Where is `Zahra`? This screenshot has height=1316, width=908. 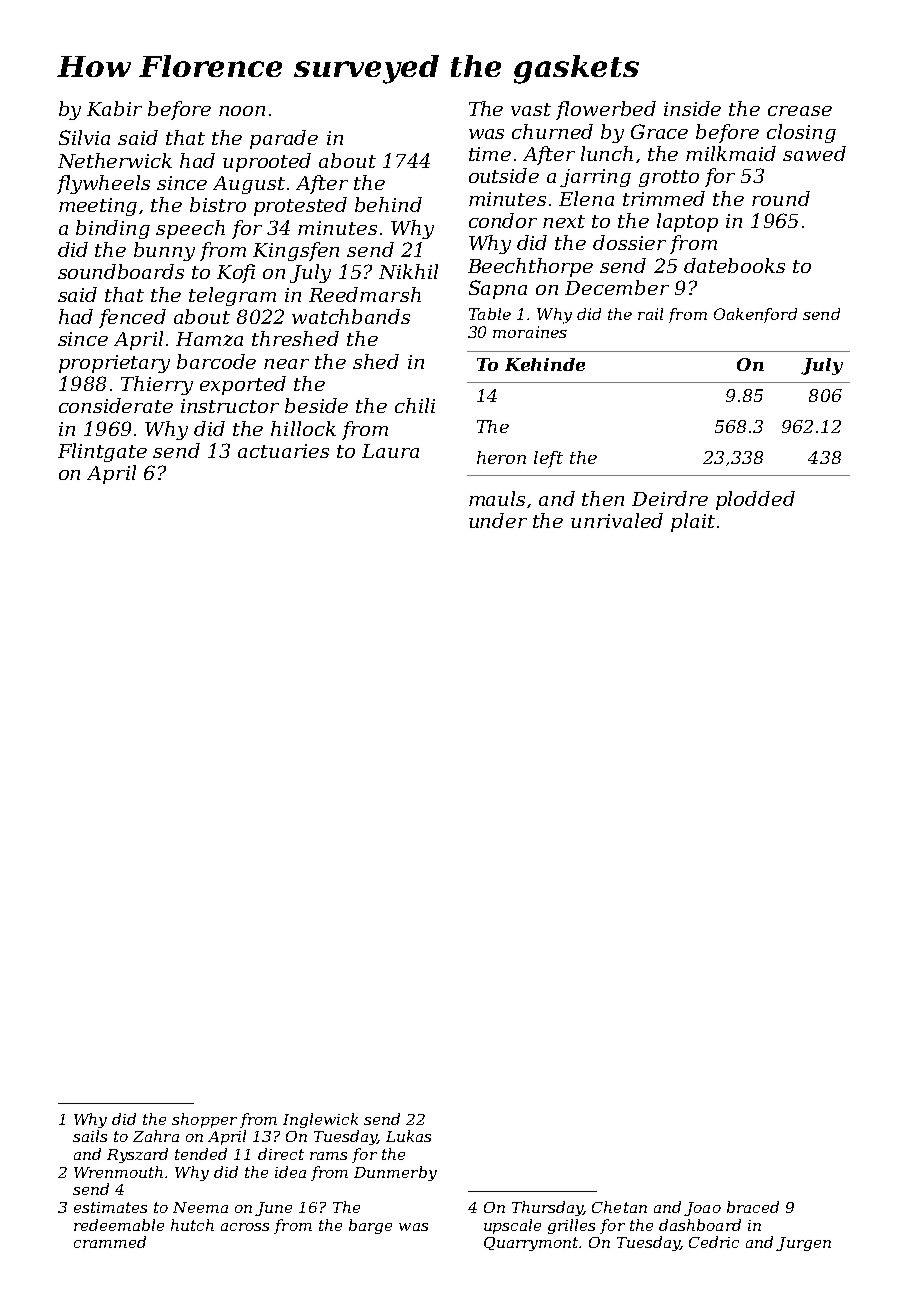
Zahra is located at coordinates (156, 1136).
